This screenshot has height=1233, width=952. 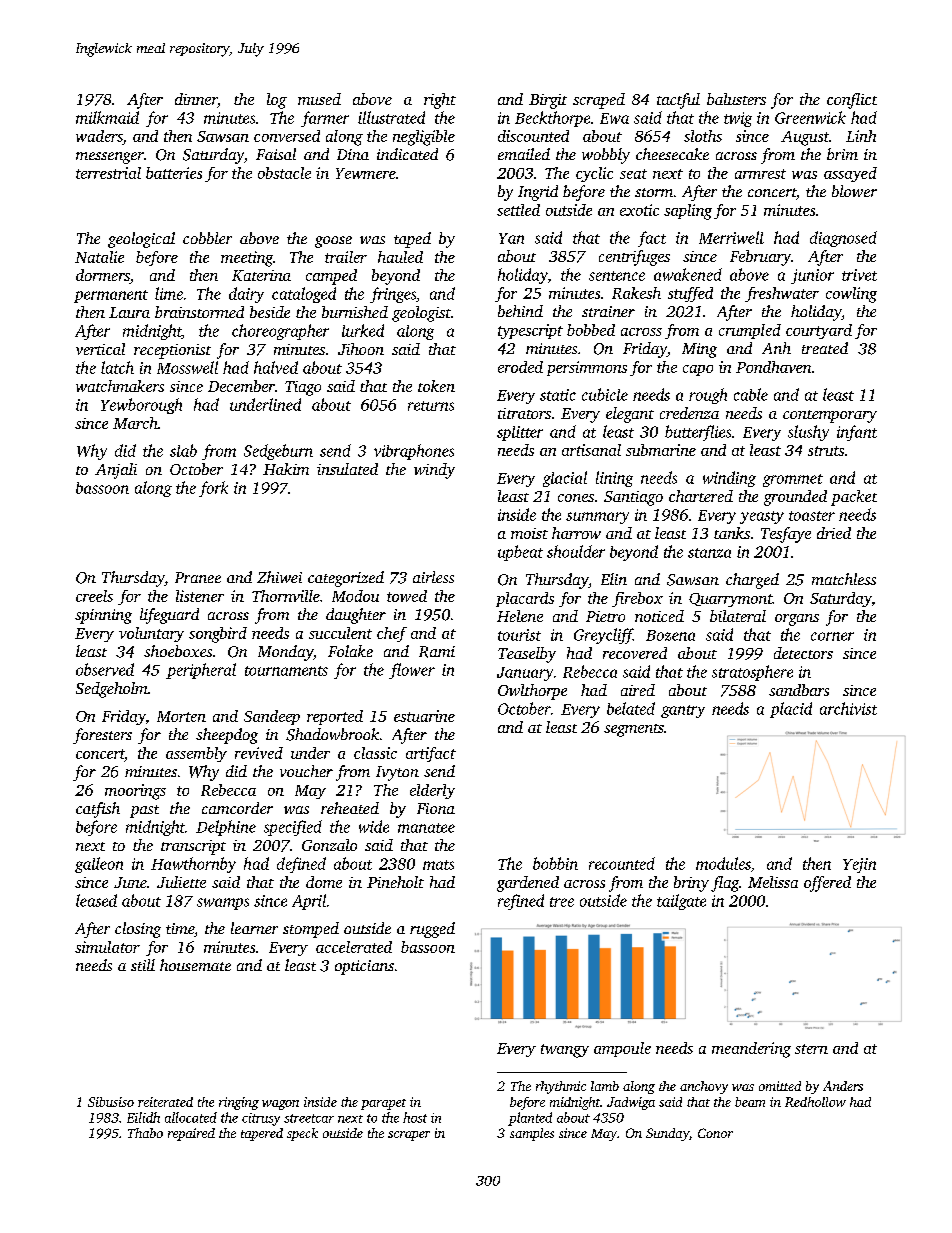 I want to click on Faisal, so click(x=276, y=154).
